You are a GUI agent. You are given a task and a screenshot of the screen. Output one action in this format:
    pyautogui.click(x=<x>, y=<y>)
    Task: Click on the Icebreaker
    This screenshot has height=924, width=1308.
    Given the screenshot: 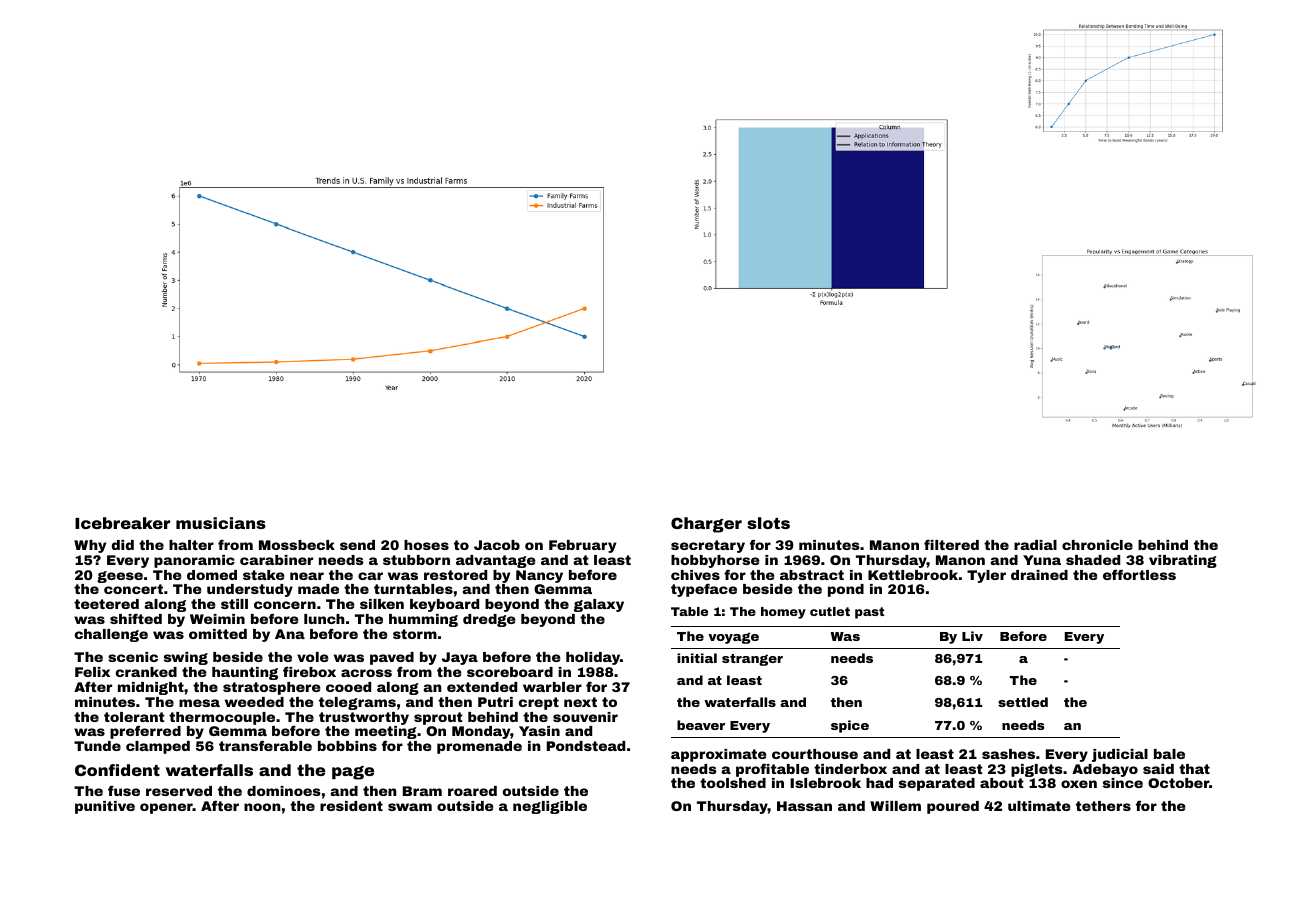 What is the action you would take?
    pyautogui.click(x=122, y=523)
